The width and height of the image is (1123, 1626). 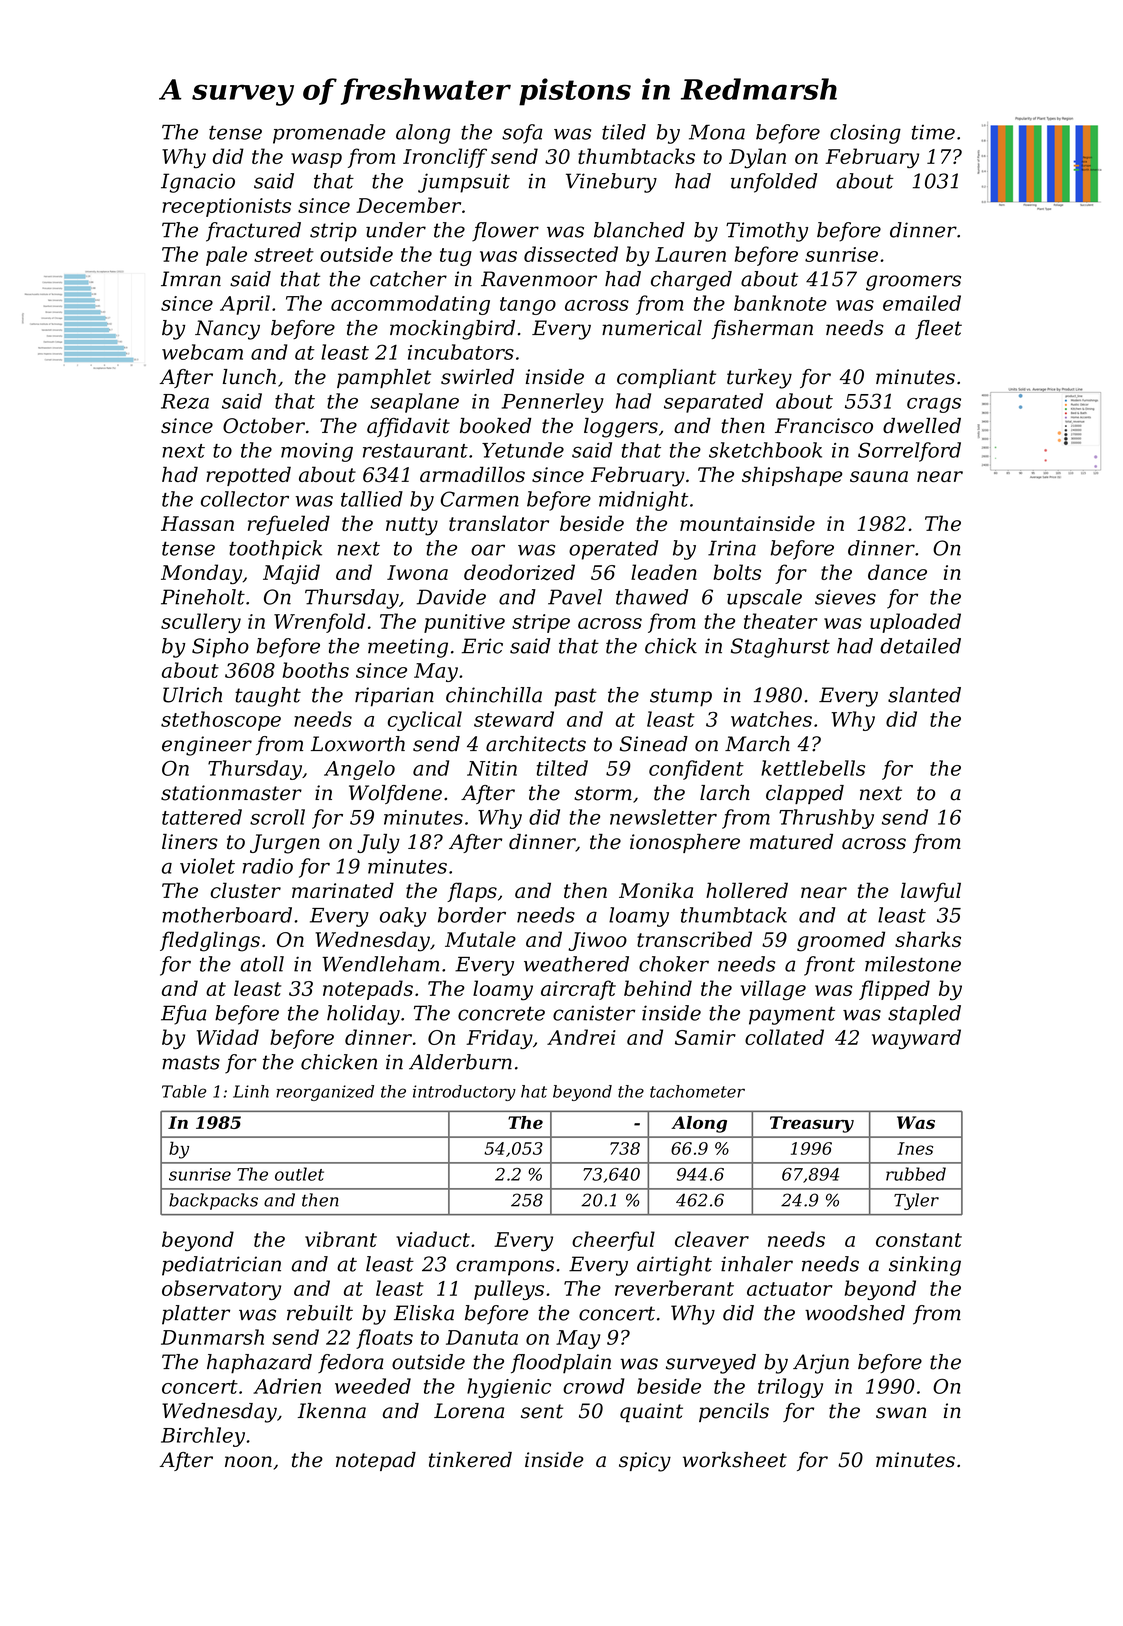 What do you see at coordinates (901, 1413) in the image?
I see `swan` at bounding box center [901, 1413].
